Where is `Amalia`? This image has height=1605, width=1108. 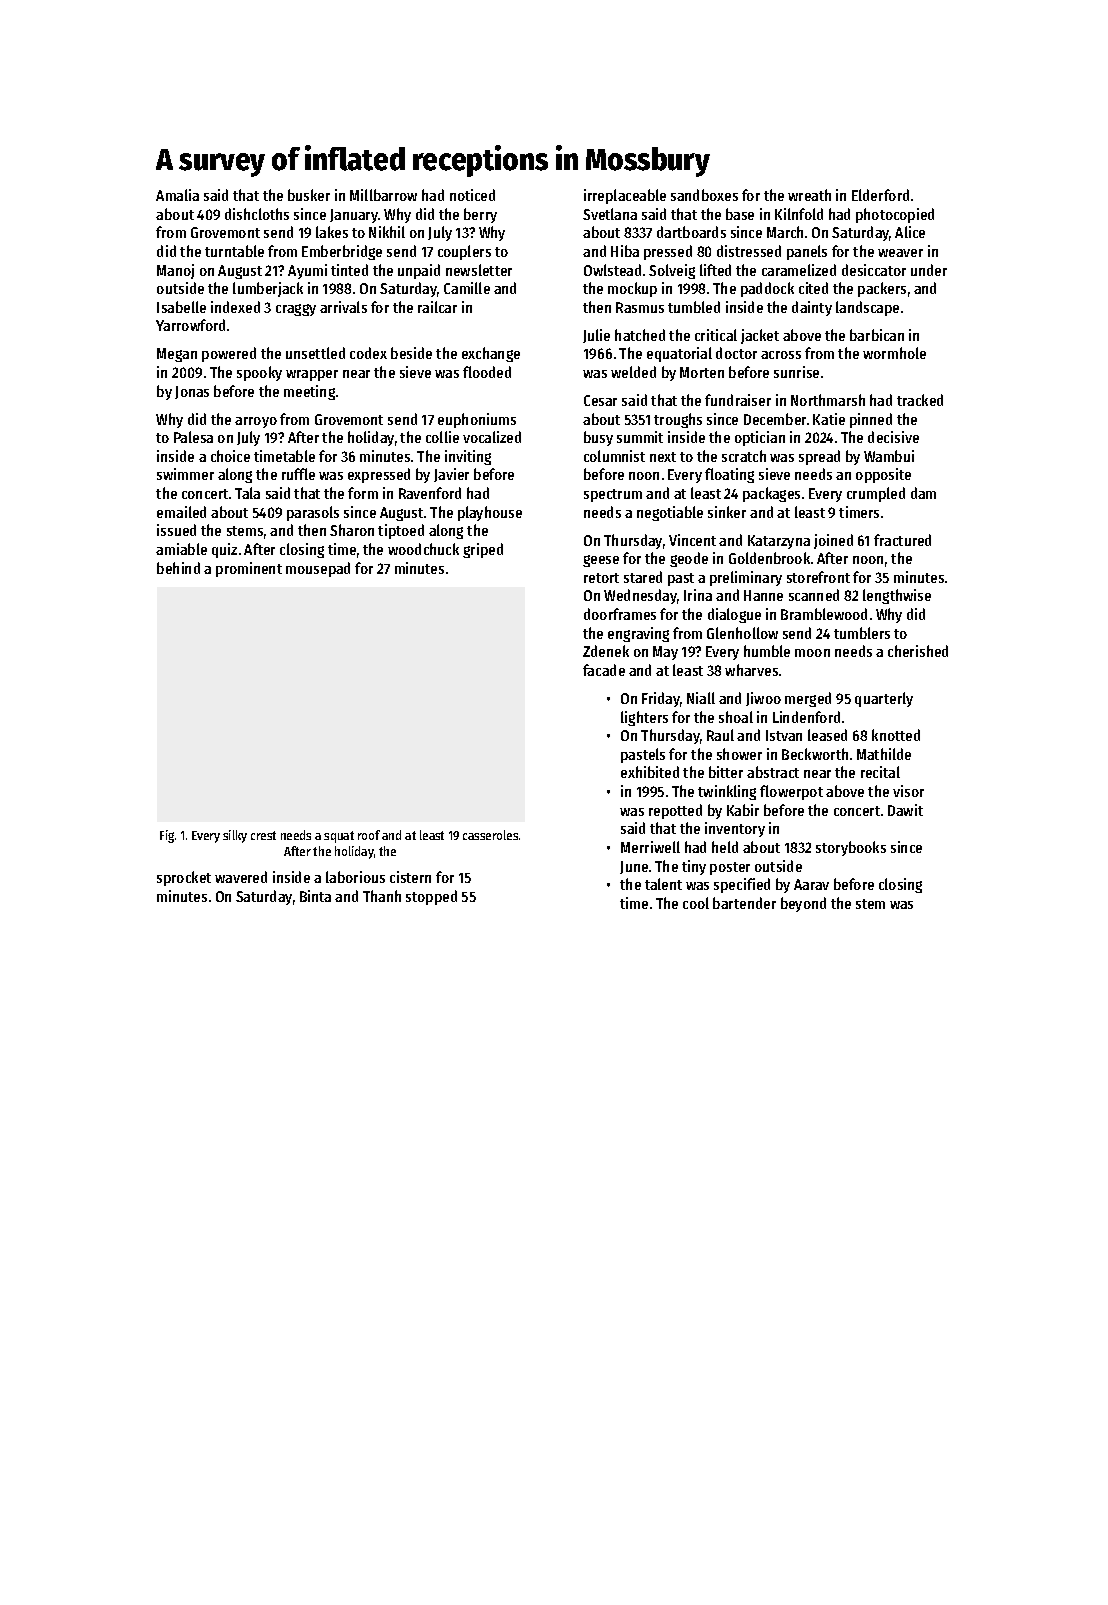 Amalia is located at coordinates (177, 195).
